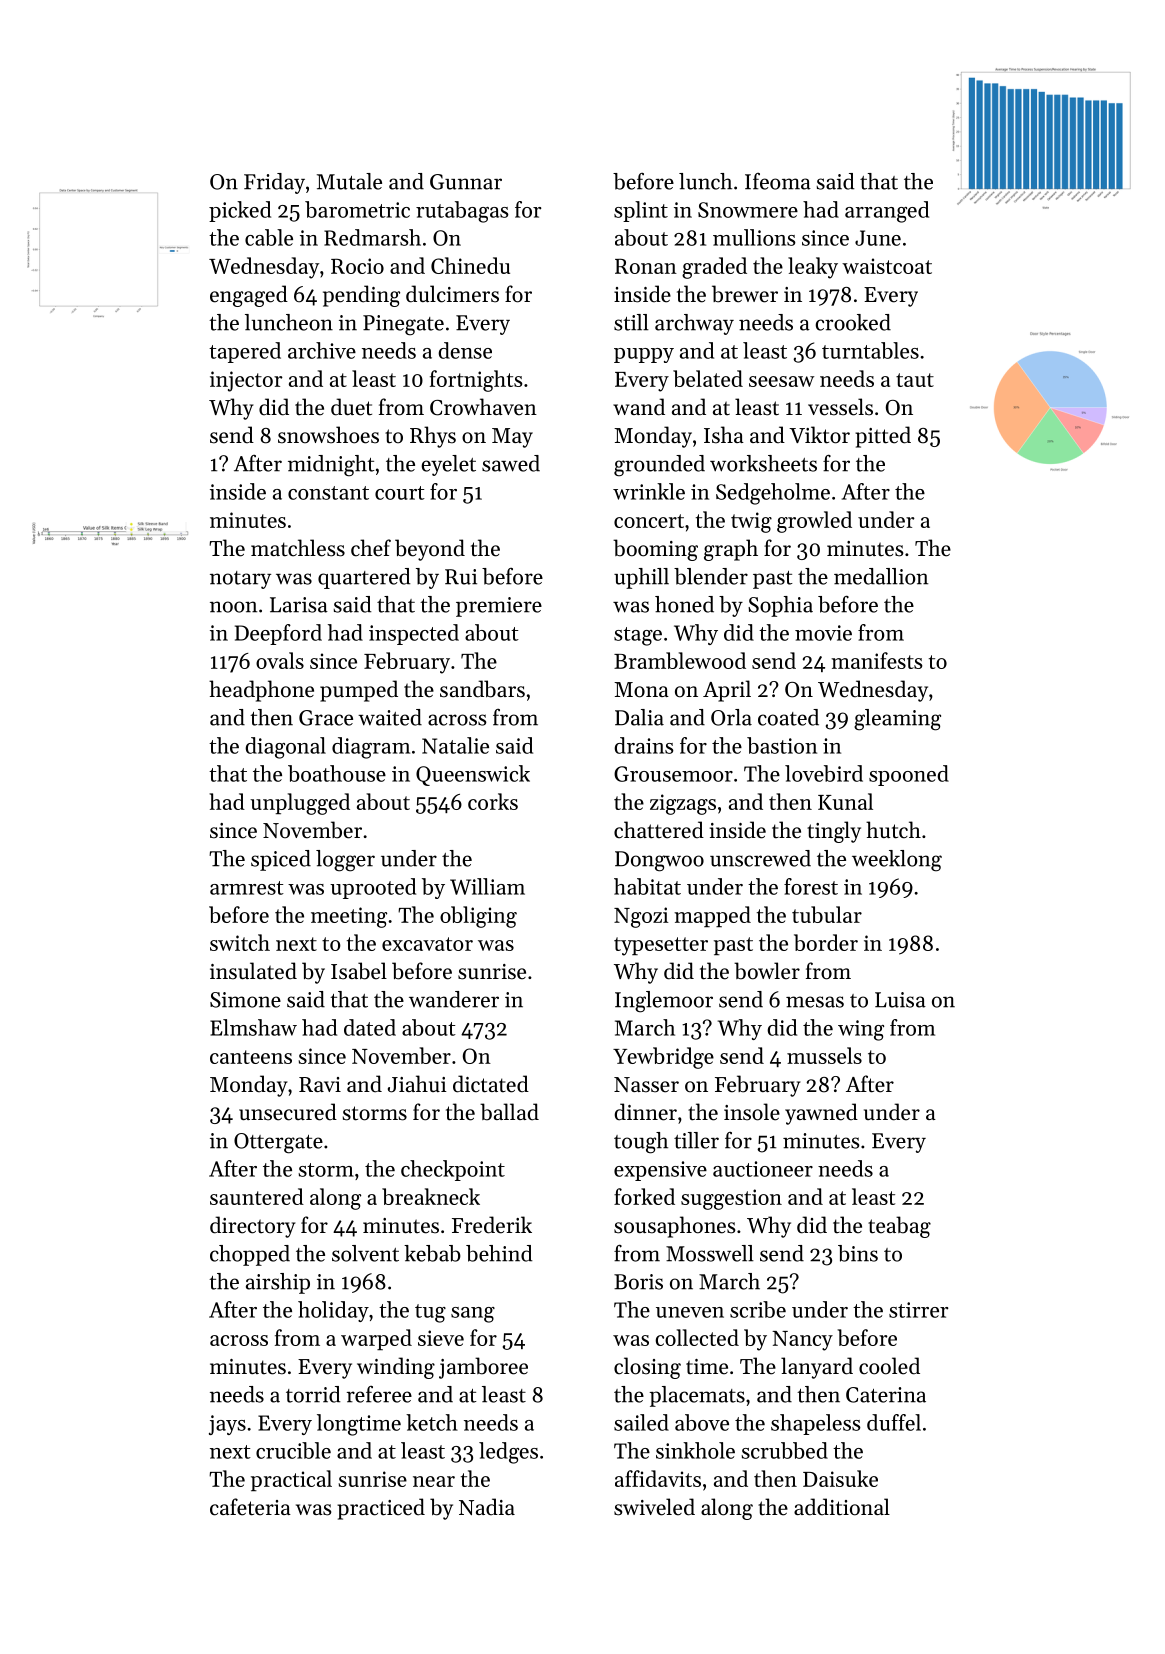  What do you see at coordinates (814, 522) in the image?
I see `growled` at bounding box center [814, 522].
